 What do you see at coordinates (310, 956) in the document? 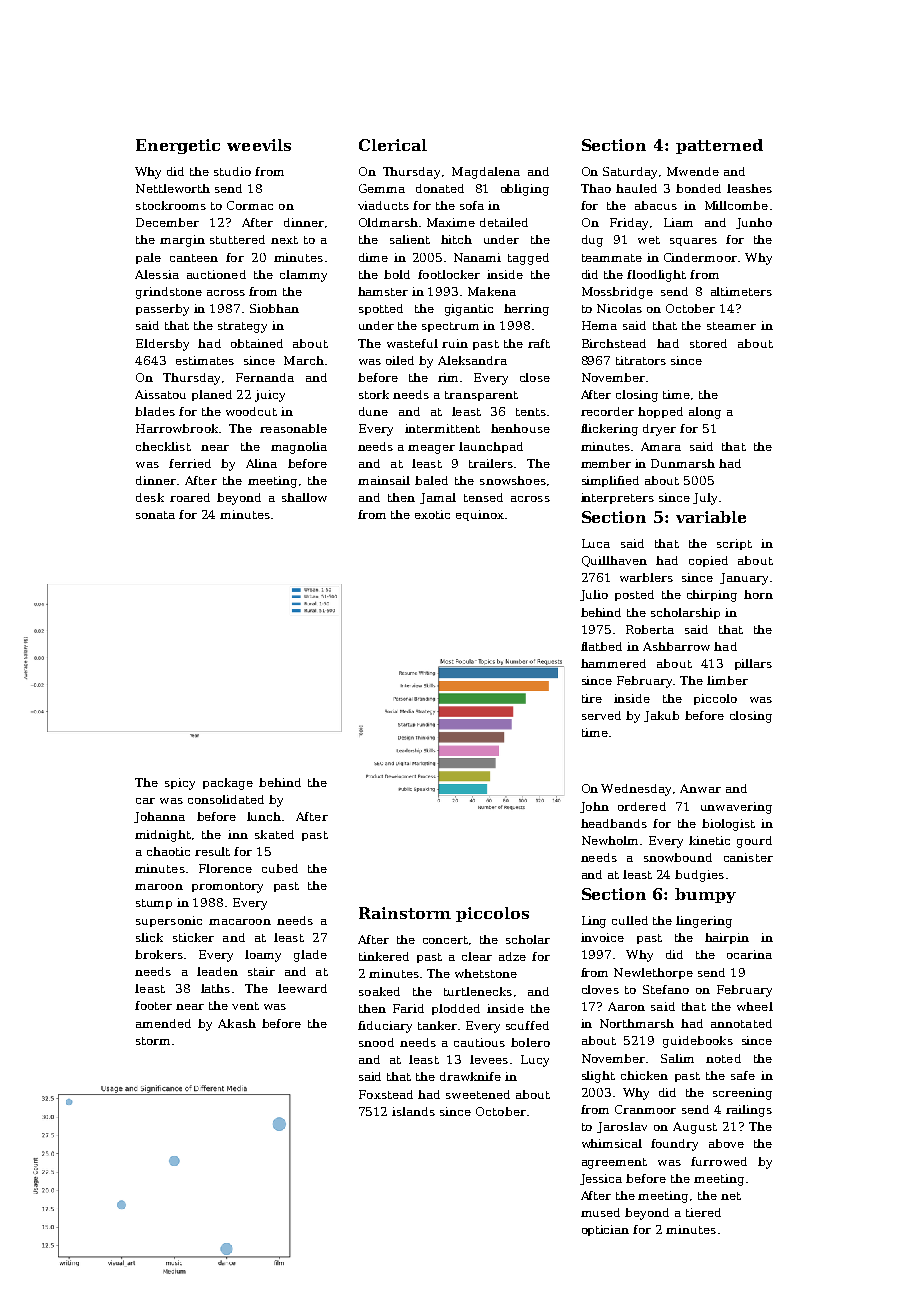
I see `glade` at bounding box center [310, 956].
